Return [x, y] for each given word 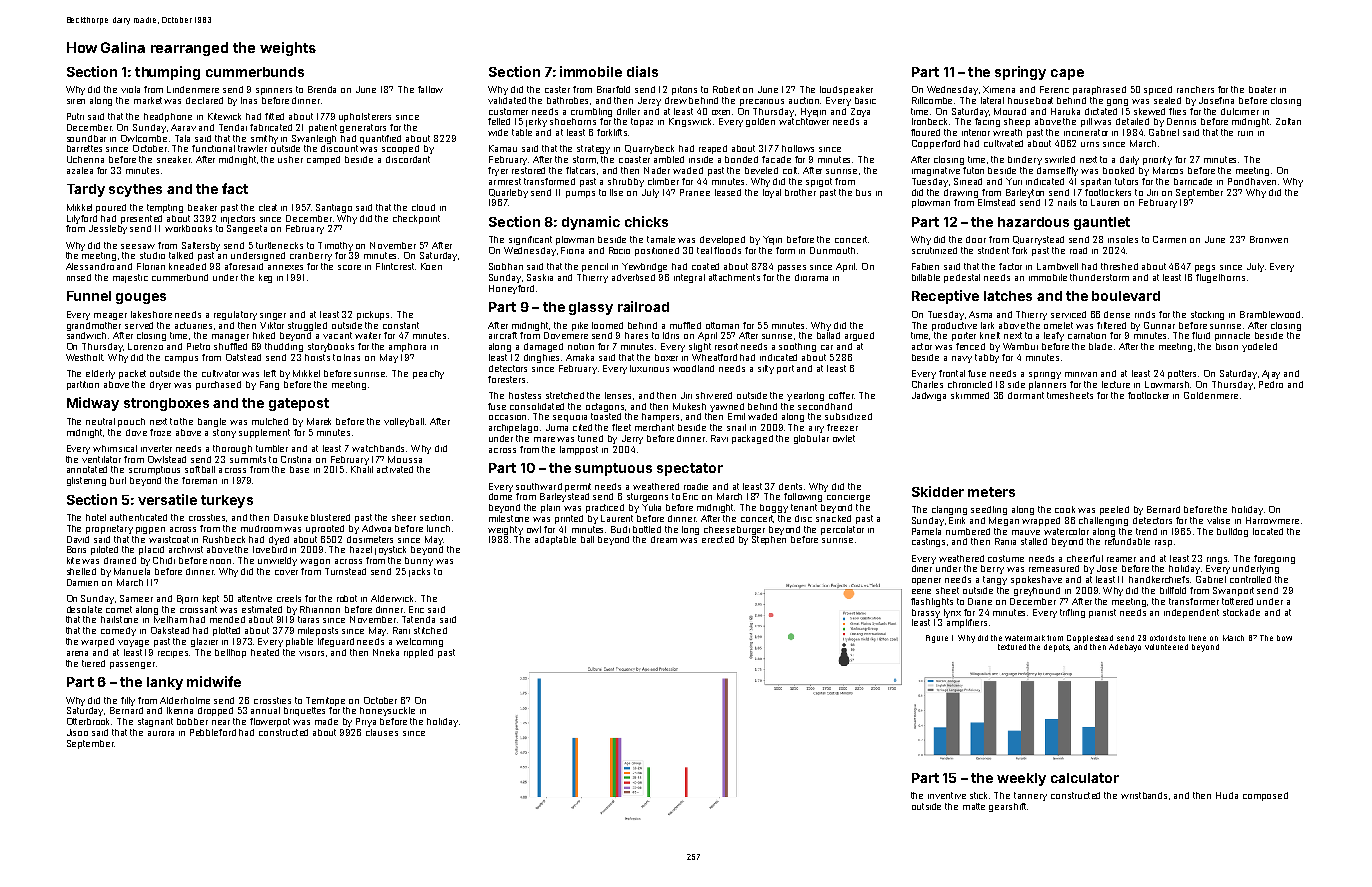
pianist [1102, 613]
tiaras [308, 619]
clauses [382, 732]
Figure [937, 639]
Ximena [999, 89]
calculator [1085, 778]
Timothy [335, 246]
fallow [430, 89]
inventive [947, 795]
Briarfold [613, 89]
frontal [952, 373]
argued [859, 336]
